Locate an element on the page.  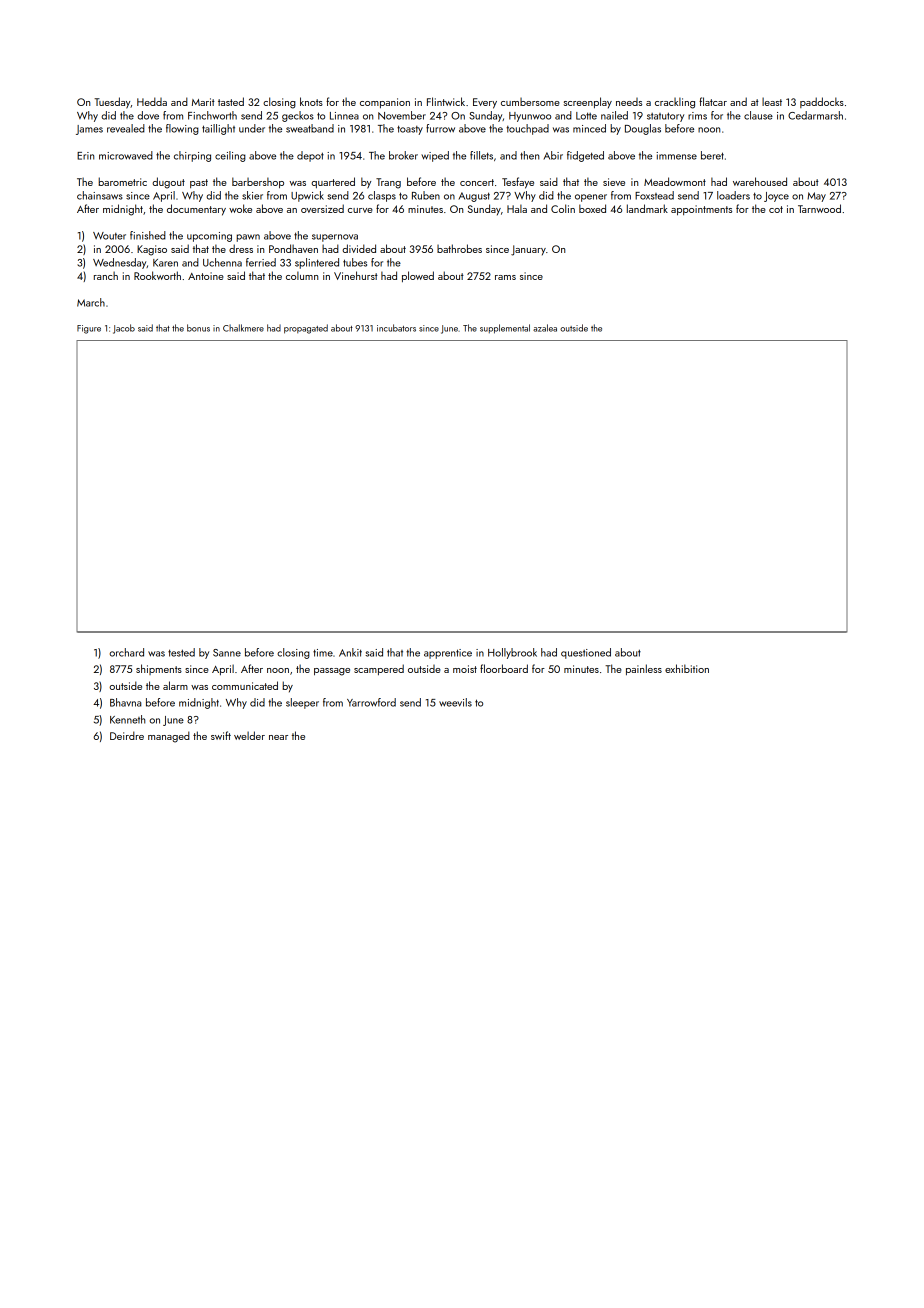
crackling is located at coordinates (675, 103).
